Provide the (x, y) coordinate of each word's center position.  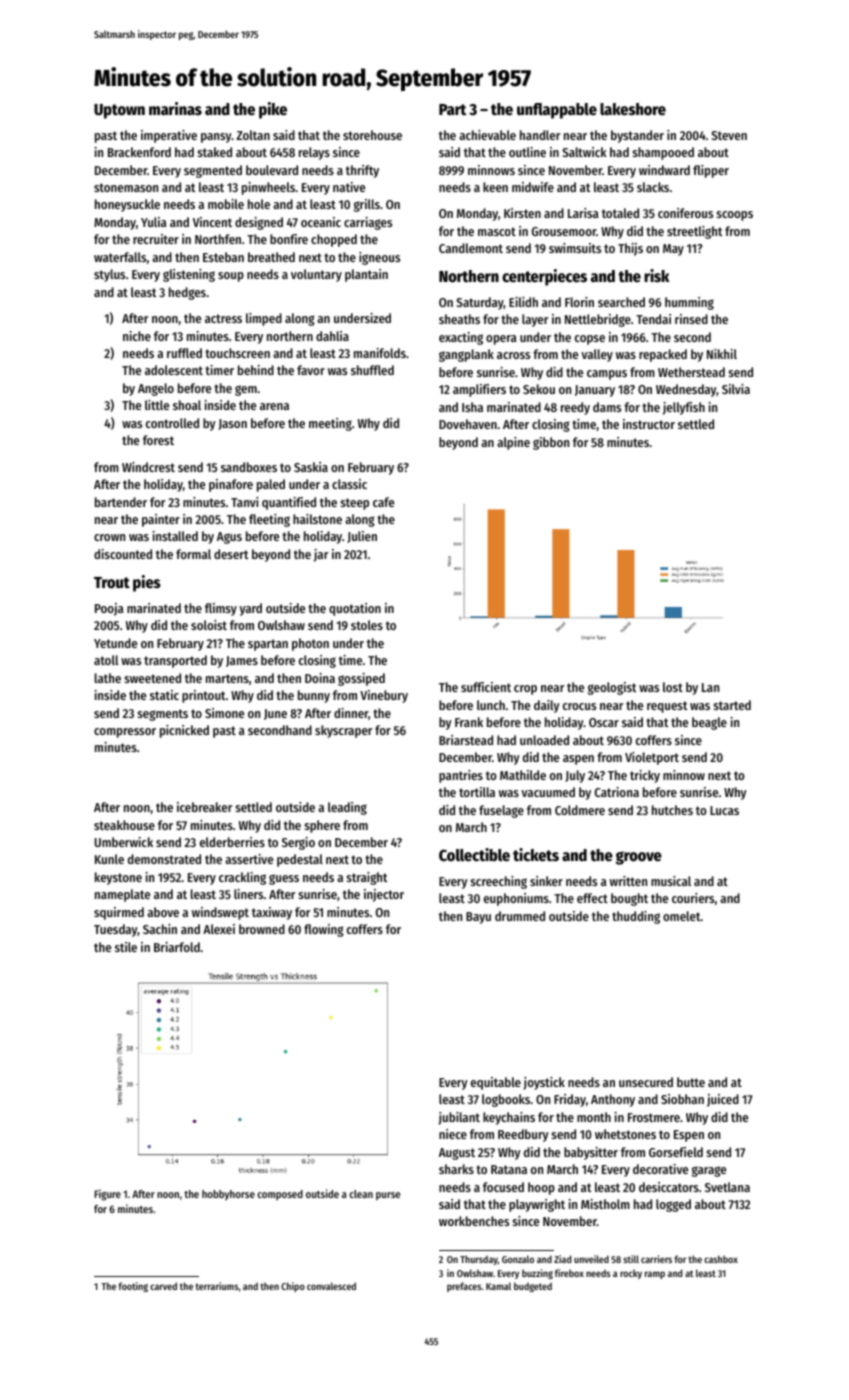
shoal (187, 405)
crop (525, 690)
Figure (107, 1195)
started (732, 705)
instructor (649, 424)
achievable (487, 135)
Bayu (478, 918)
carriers (656, 1259)
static (164, 695)
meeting (330, 424)
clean (361, 1194)
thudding (636, 917)
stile (126, 947)
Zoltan (253, 135)
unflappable (557, 111)
